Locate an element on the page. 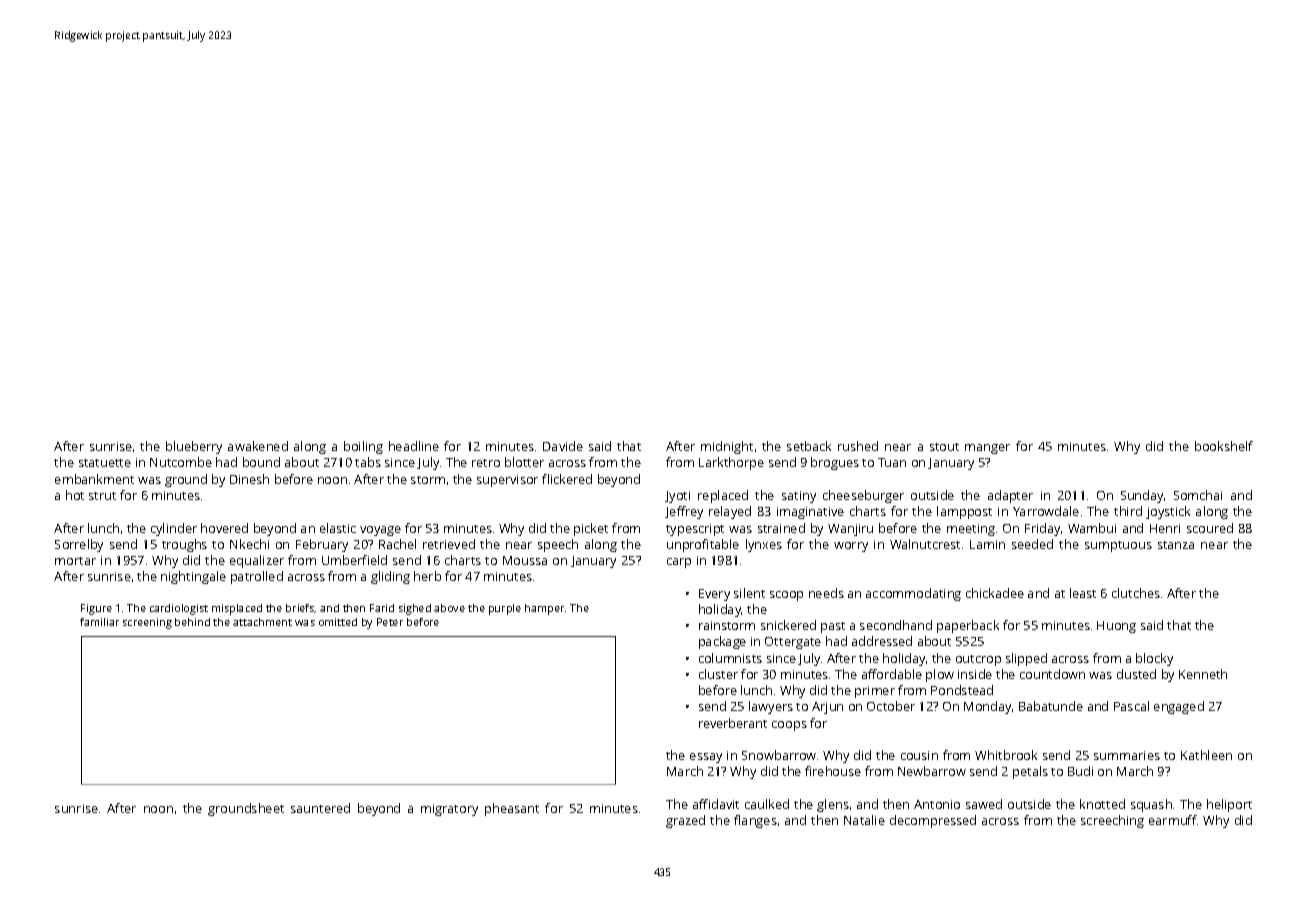  blueberry is located at coordinates (194, 447).
